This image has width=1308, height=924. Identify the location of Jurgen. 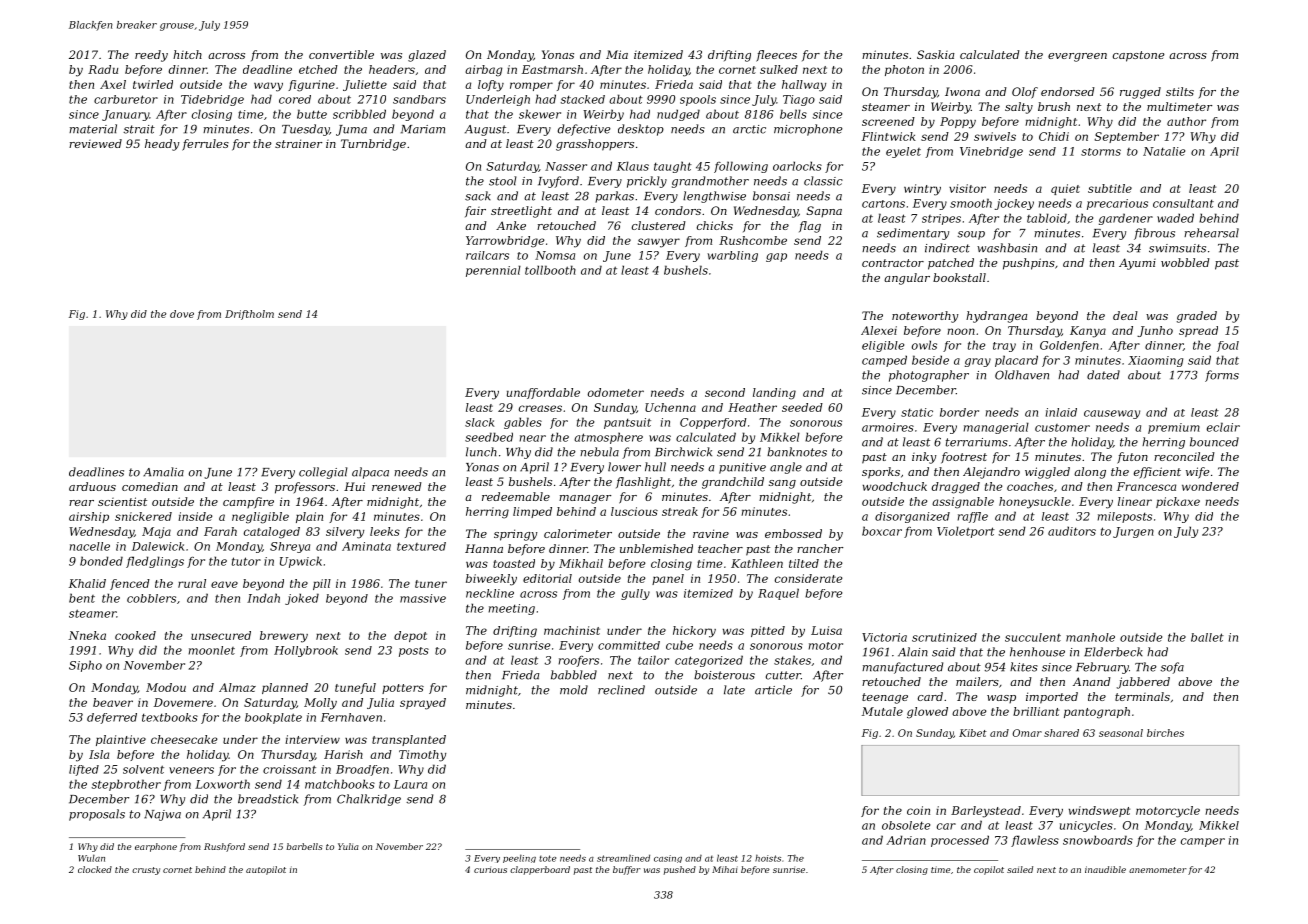
(1133, 532).
